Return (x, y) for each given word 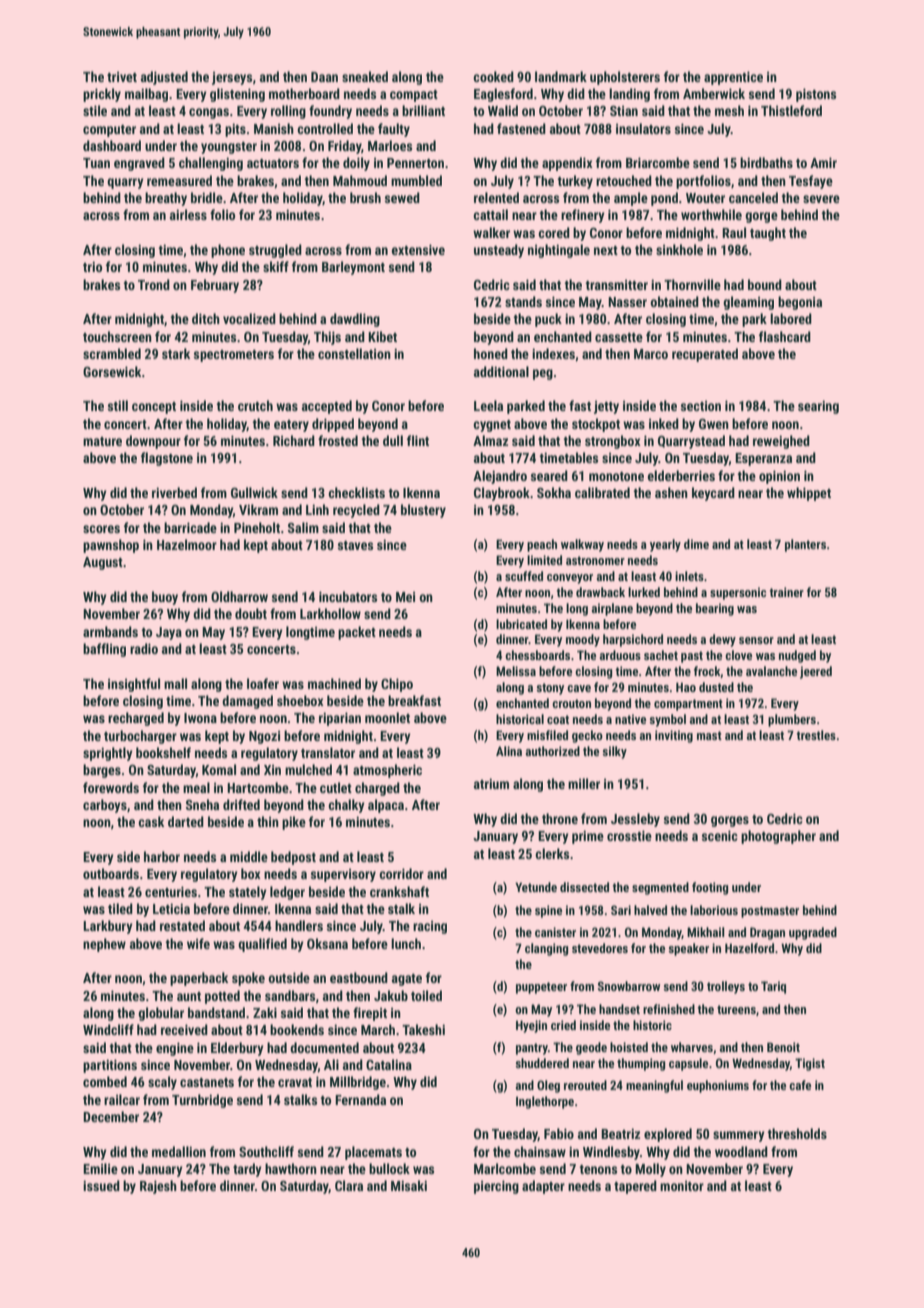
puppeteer (541, 988)
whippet (809, 494)
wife (198, 943)
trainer (787, 592)
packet (357, 633)
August (103, 563)
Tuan (96, 163)
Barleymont (353, 268)
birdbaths (766, 162)
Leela (488, 405)
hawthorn (291, 1168)
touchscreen (117, 336)
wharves (692, 1047)
